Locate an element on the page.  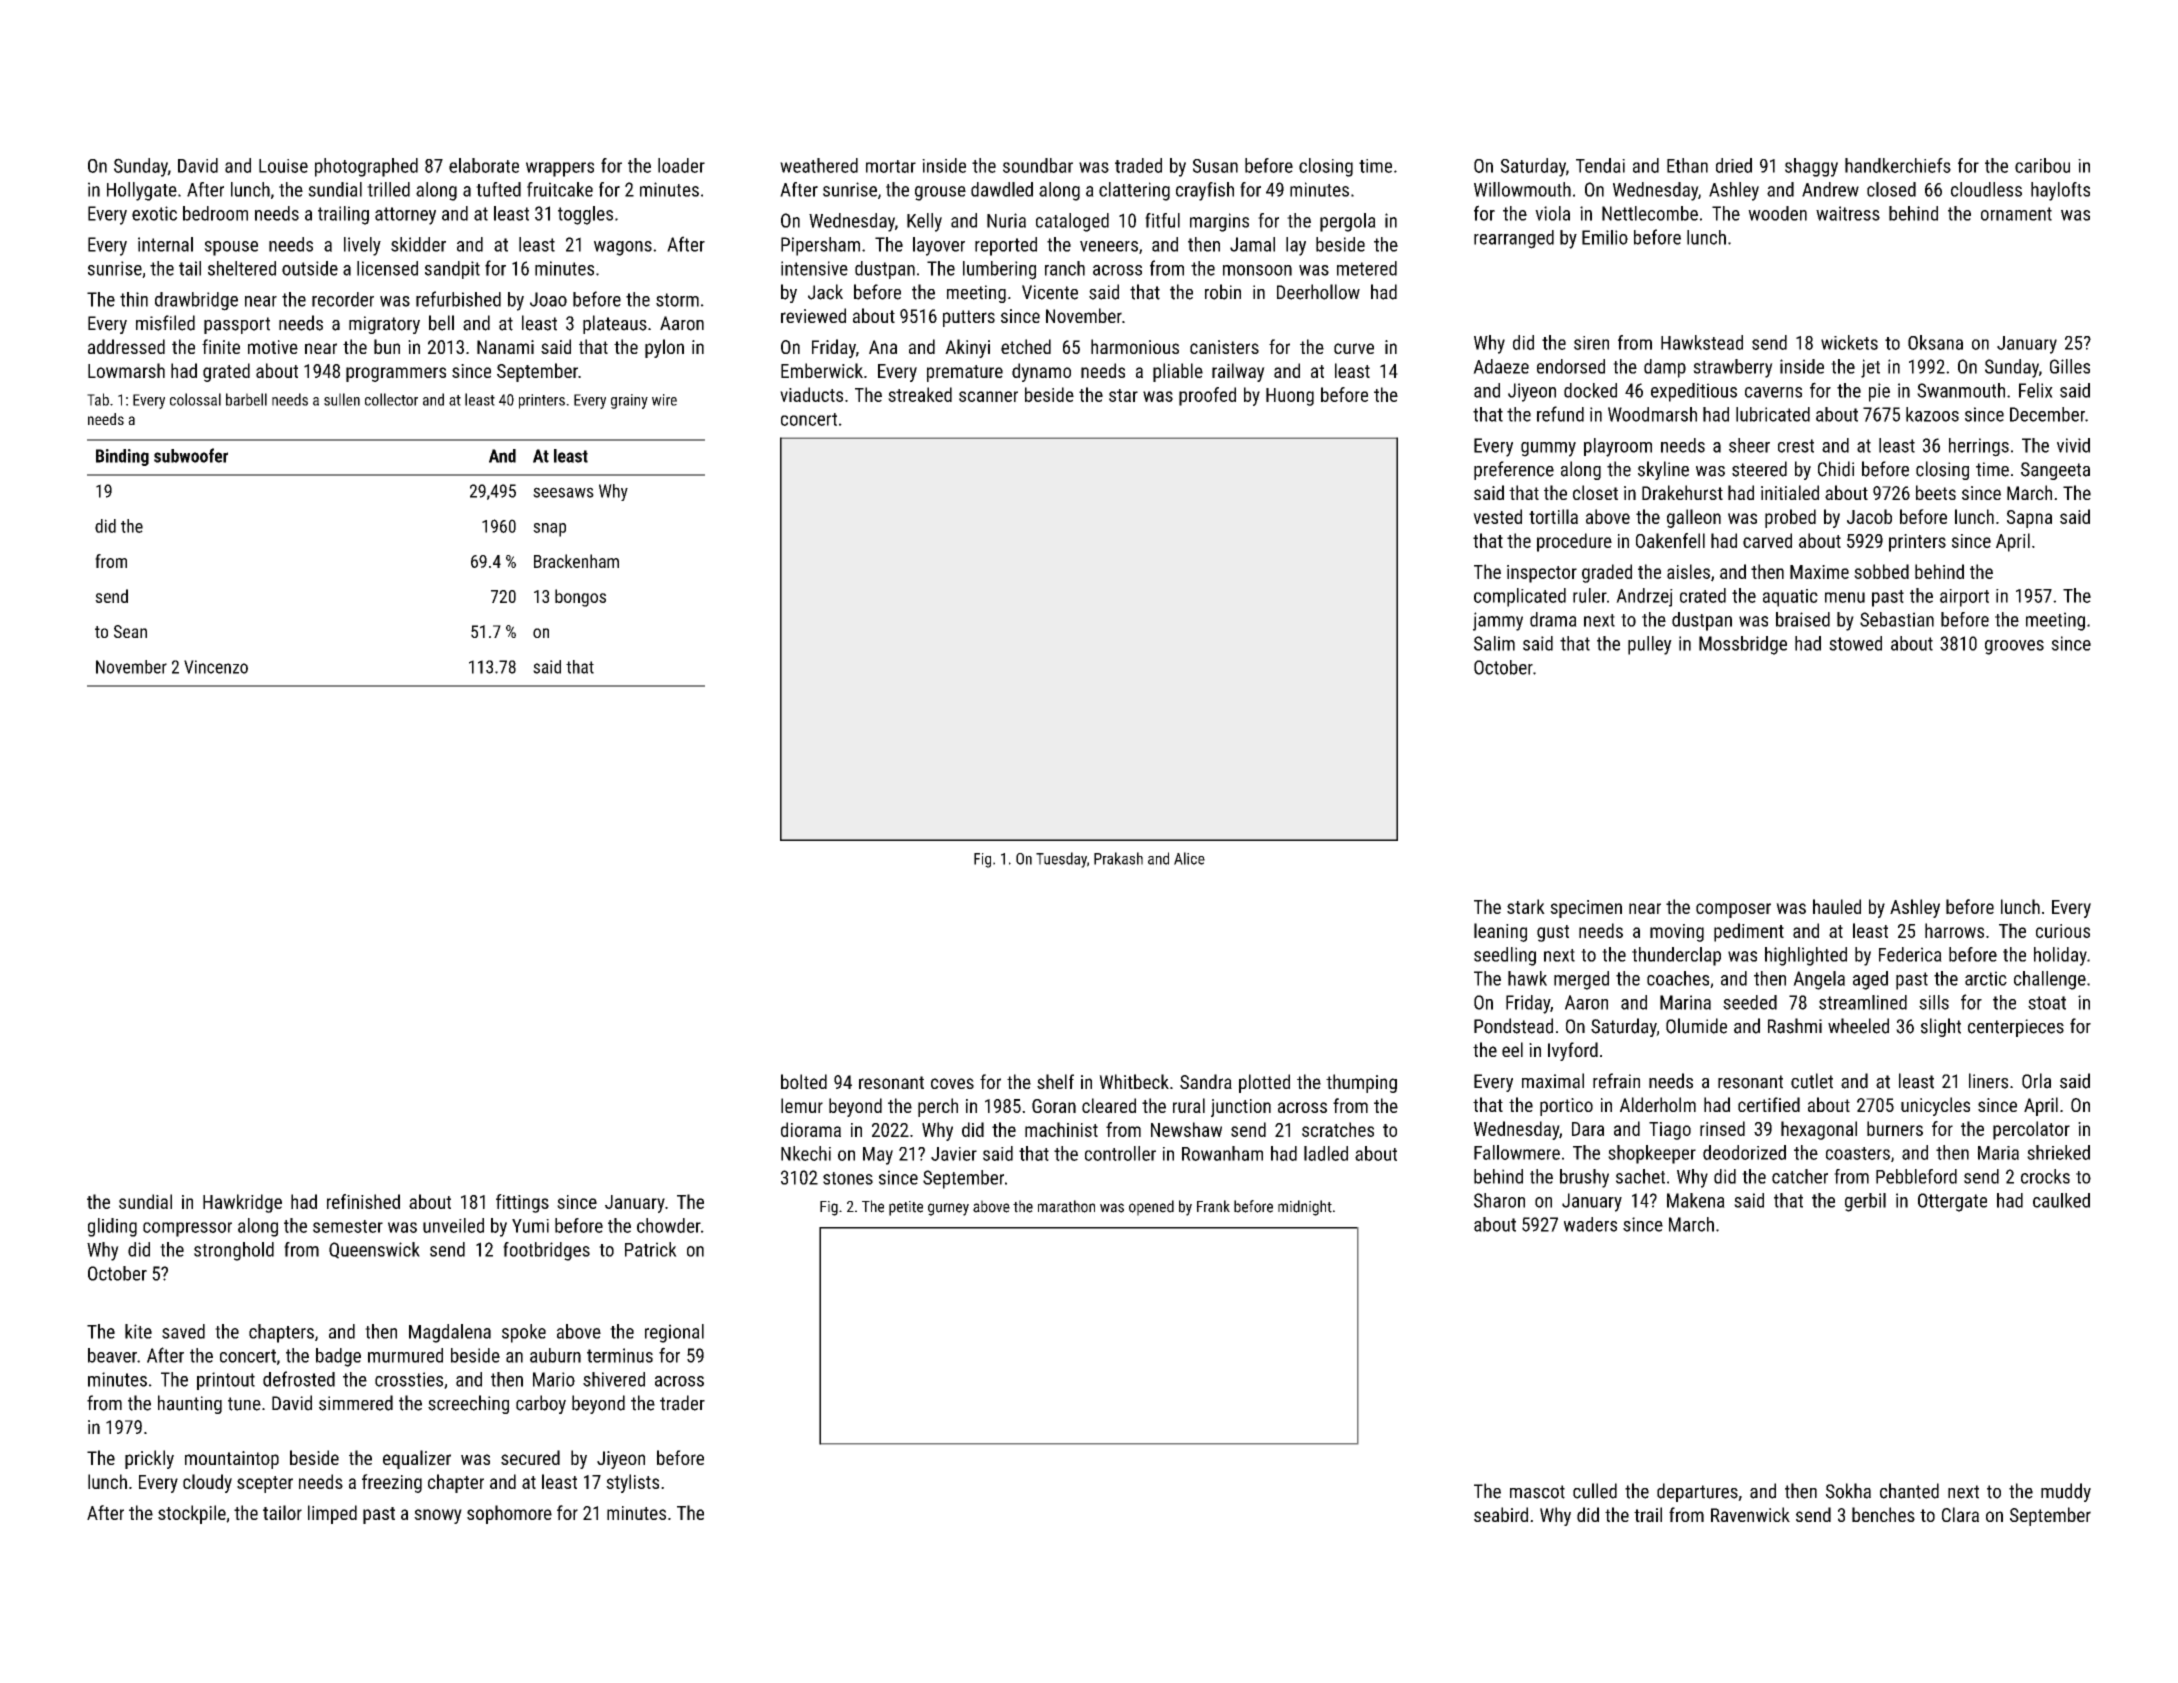
stowed is located at coordinates (1855, 643).
